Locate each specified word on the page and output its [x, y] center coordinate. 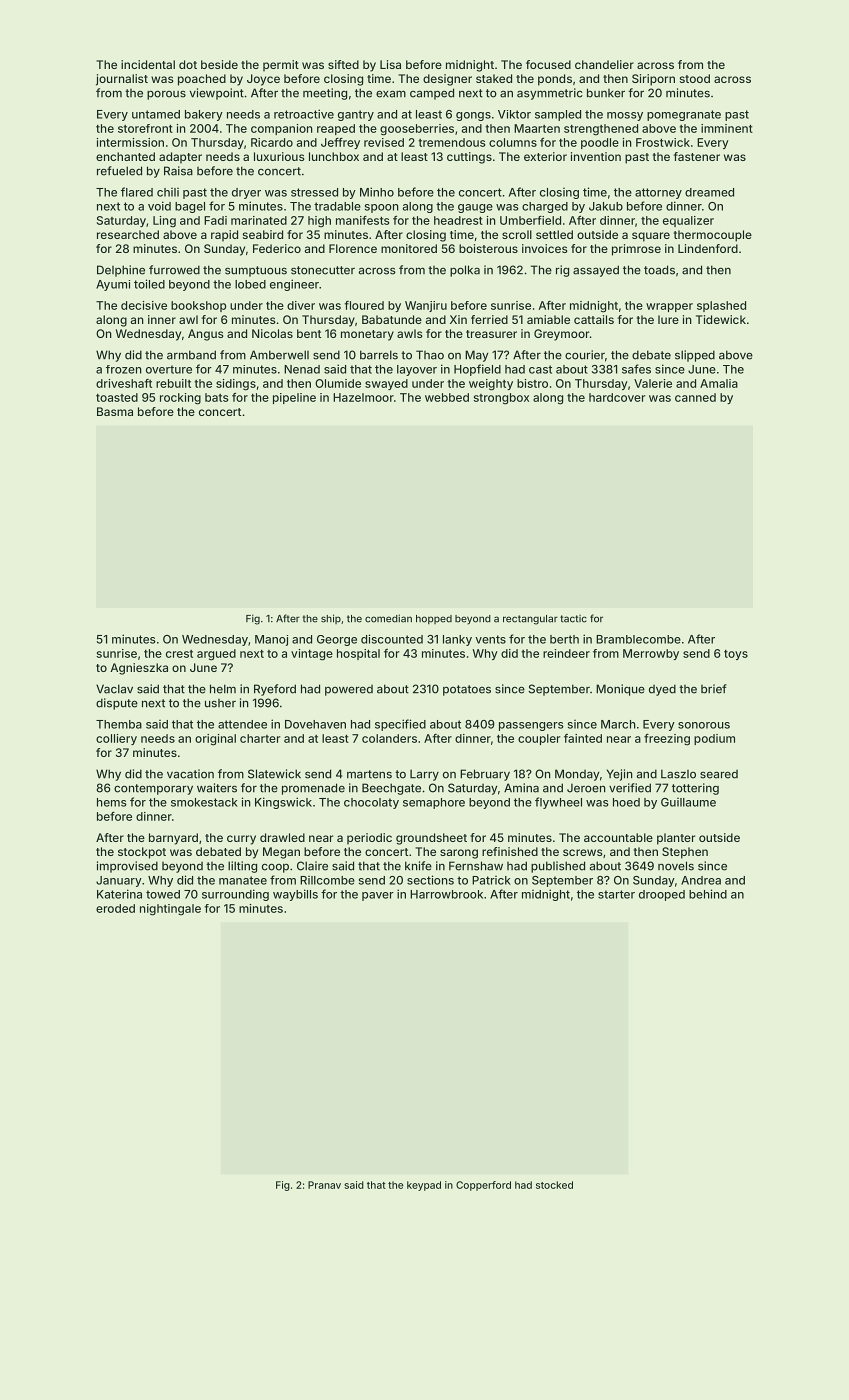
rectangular [530, 620]
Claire [312, 866]
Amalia [719, 383]
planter [676, 839]
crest [179, 654]
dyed [662, 690]
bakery [204, 115]
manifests [362, 220]
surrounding [235, 895]
